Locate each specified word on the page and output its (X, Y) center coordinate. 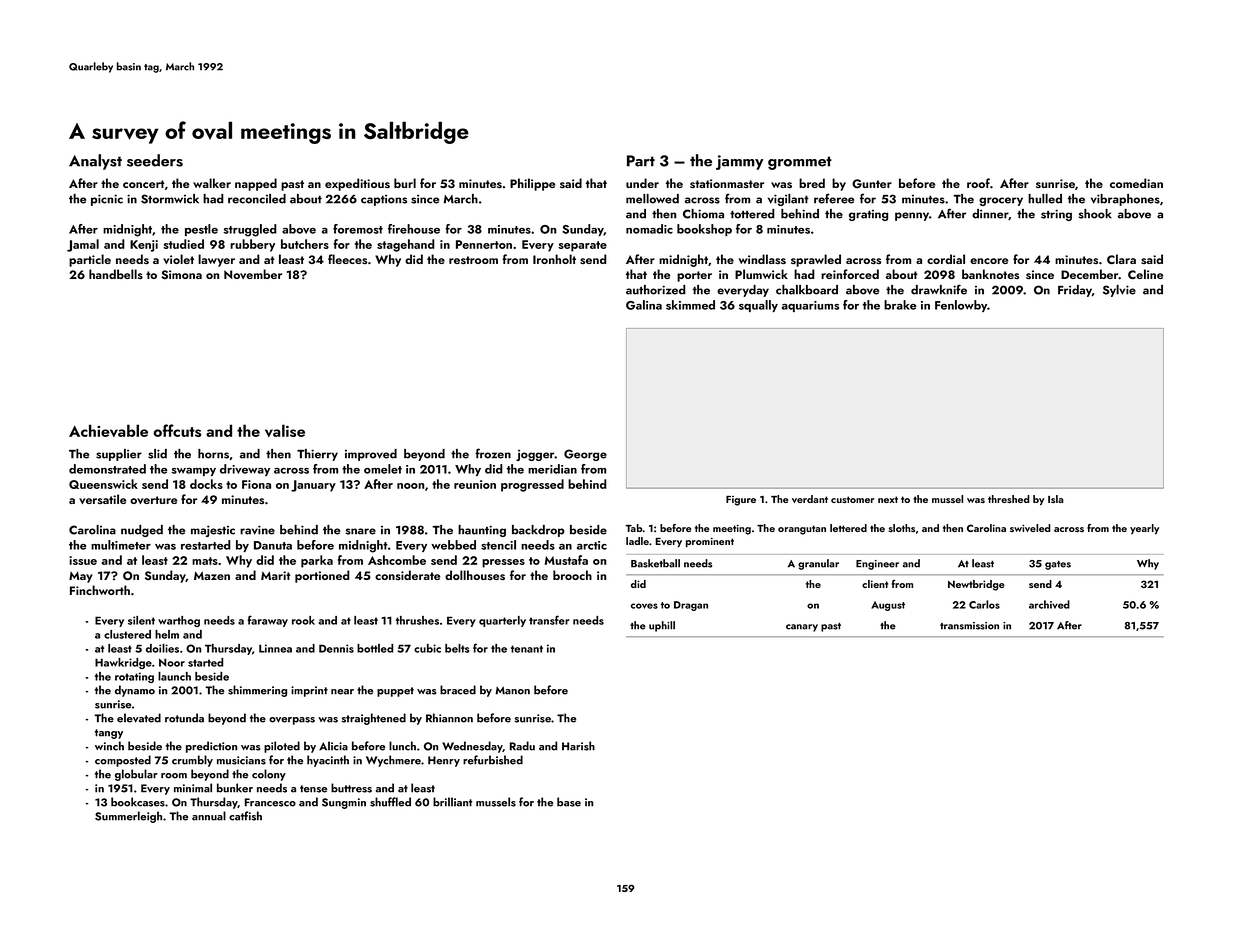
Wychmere (393, 761)
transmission (969, 626)
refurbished (493, 760)
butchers (305, 244)
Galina (644, 305)
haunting (482, 531)
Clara (1121, 259)
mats (205, 561)
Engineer (877, 565)
